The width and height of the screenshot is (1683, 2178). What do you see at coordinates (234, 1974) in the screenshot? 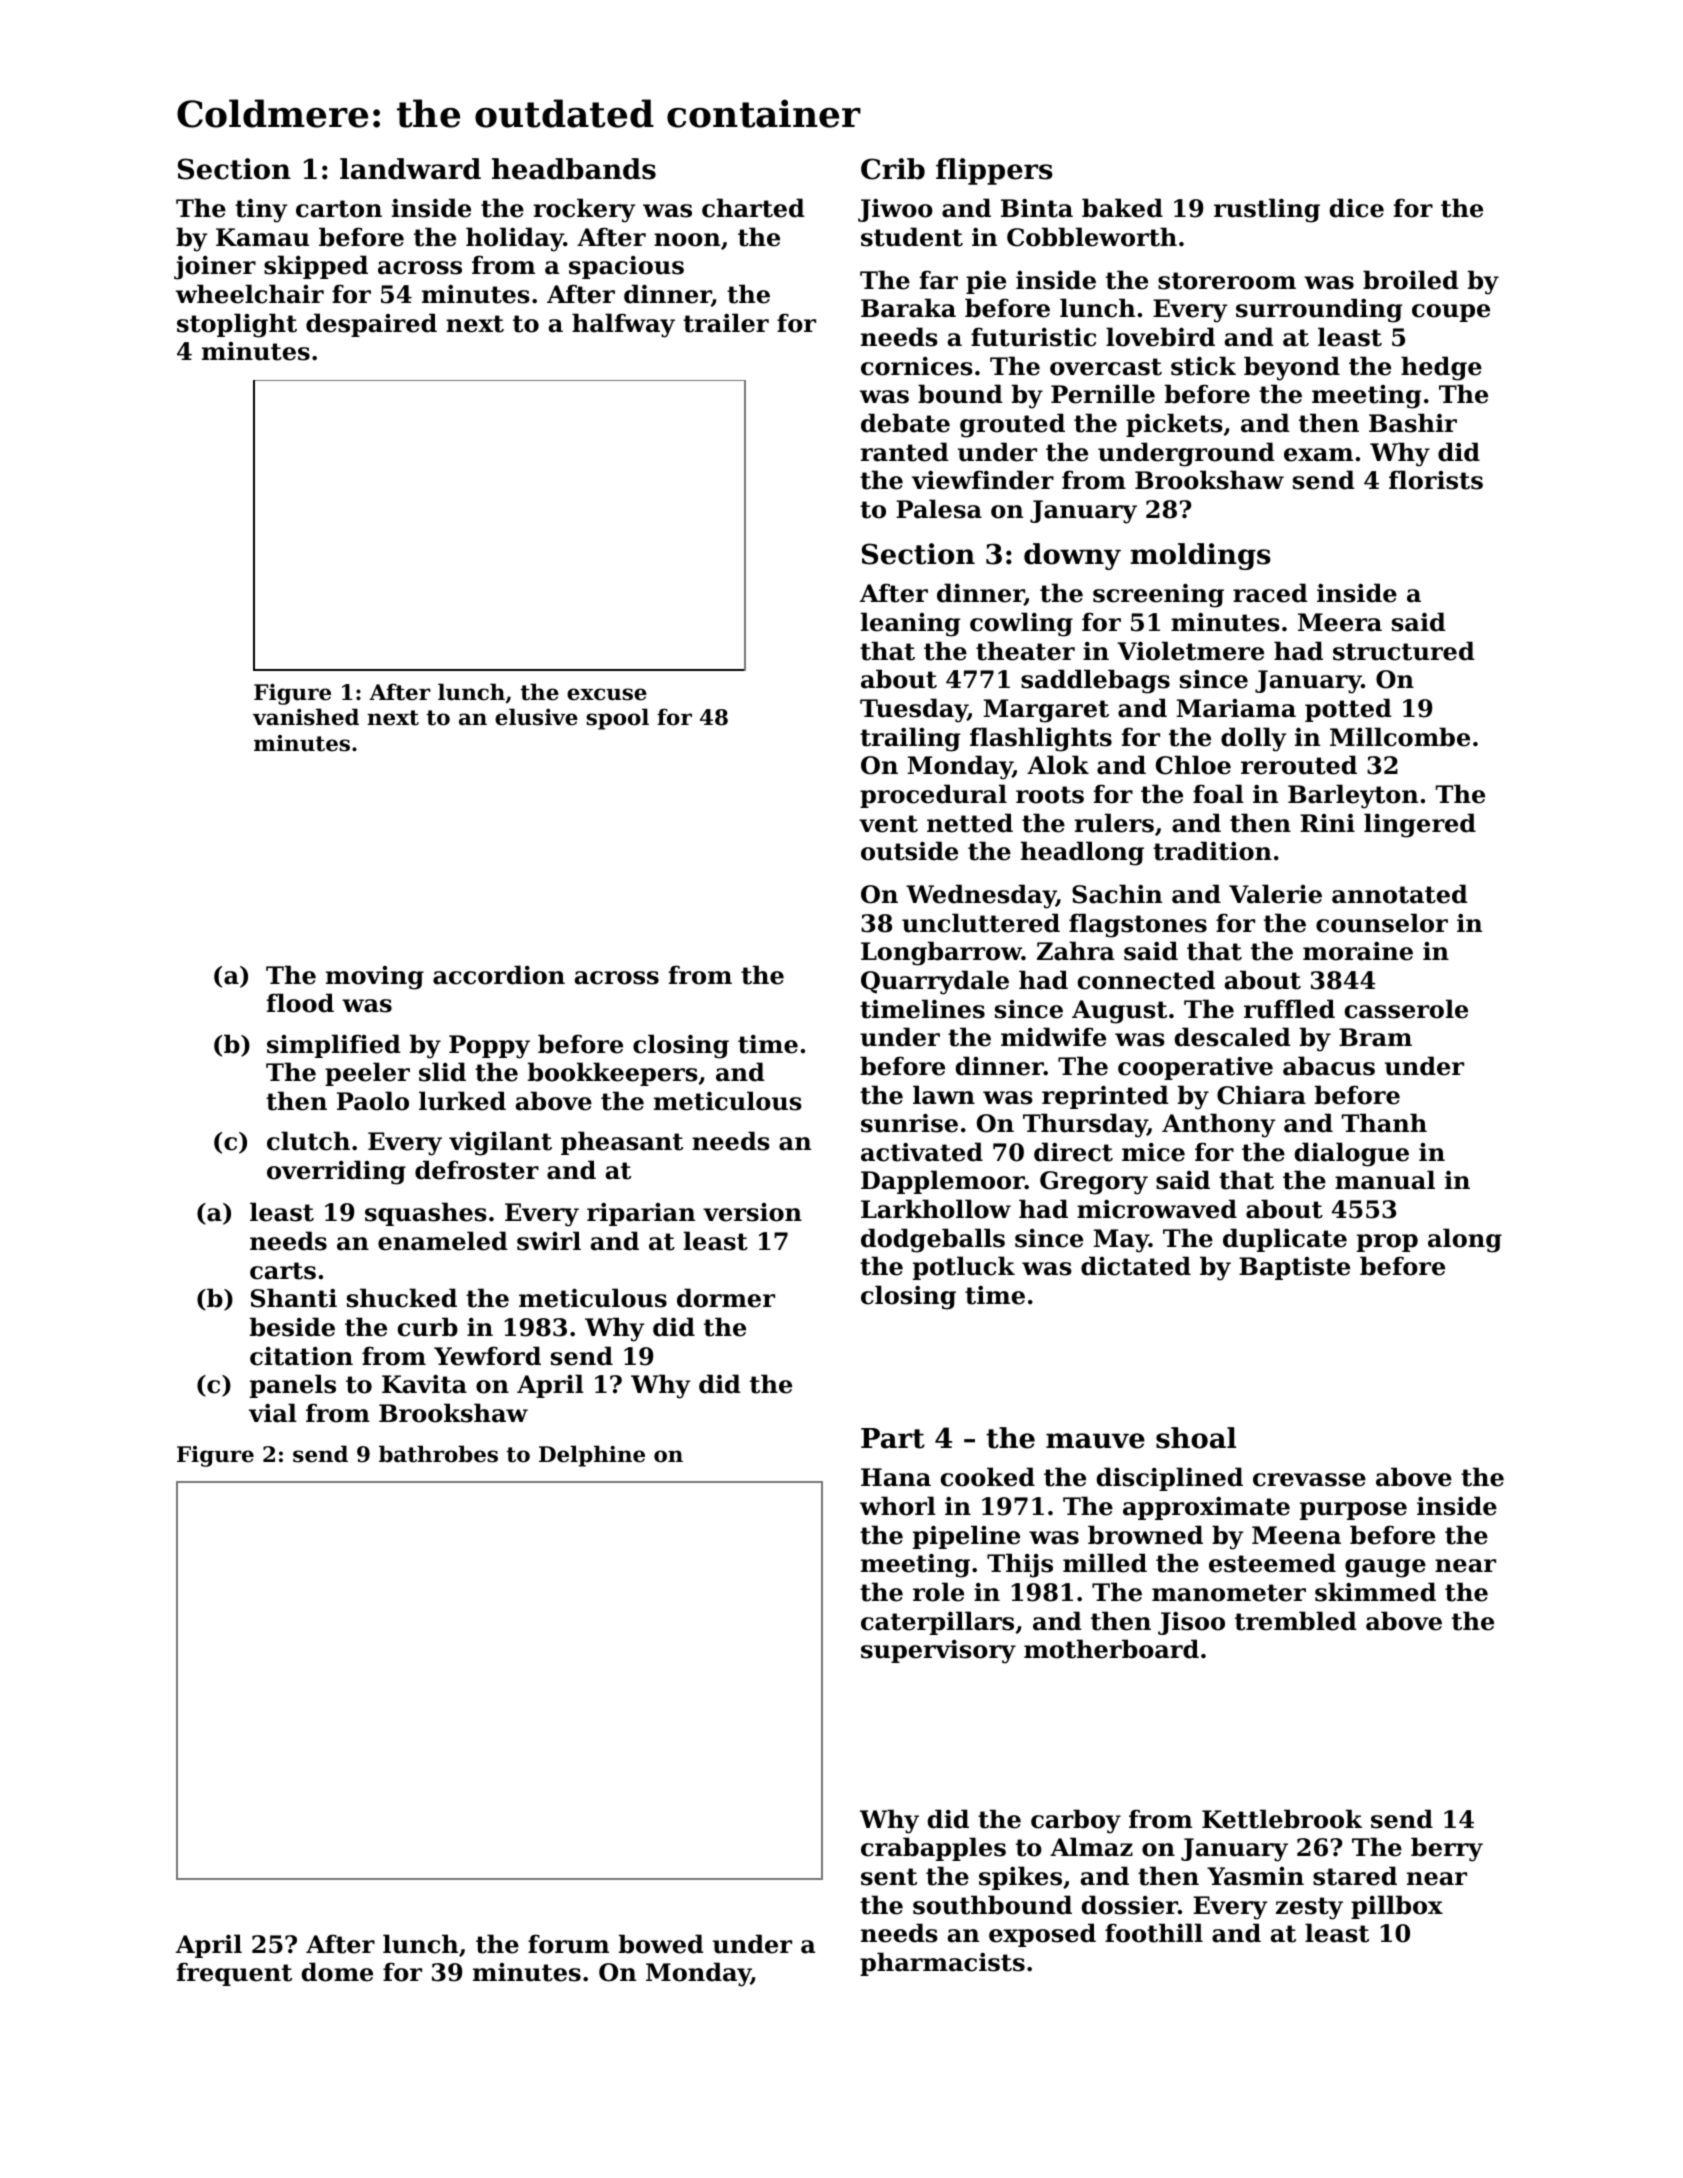
I see `frequent` at bounding box center [234, 1974].
